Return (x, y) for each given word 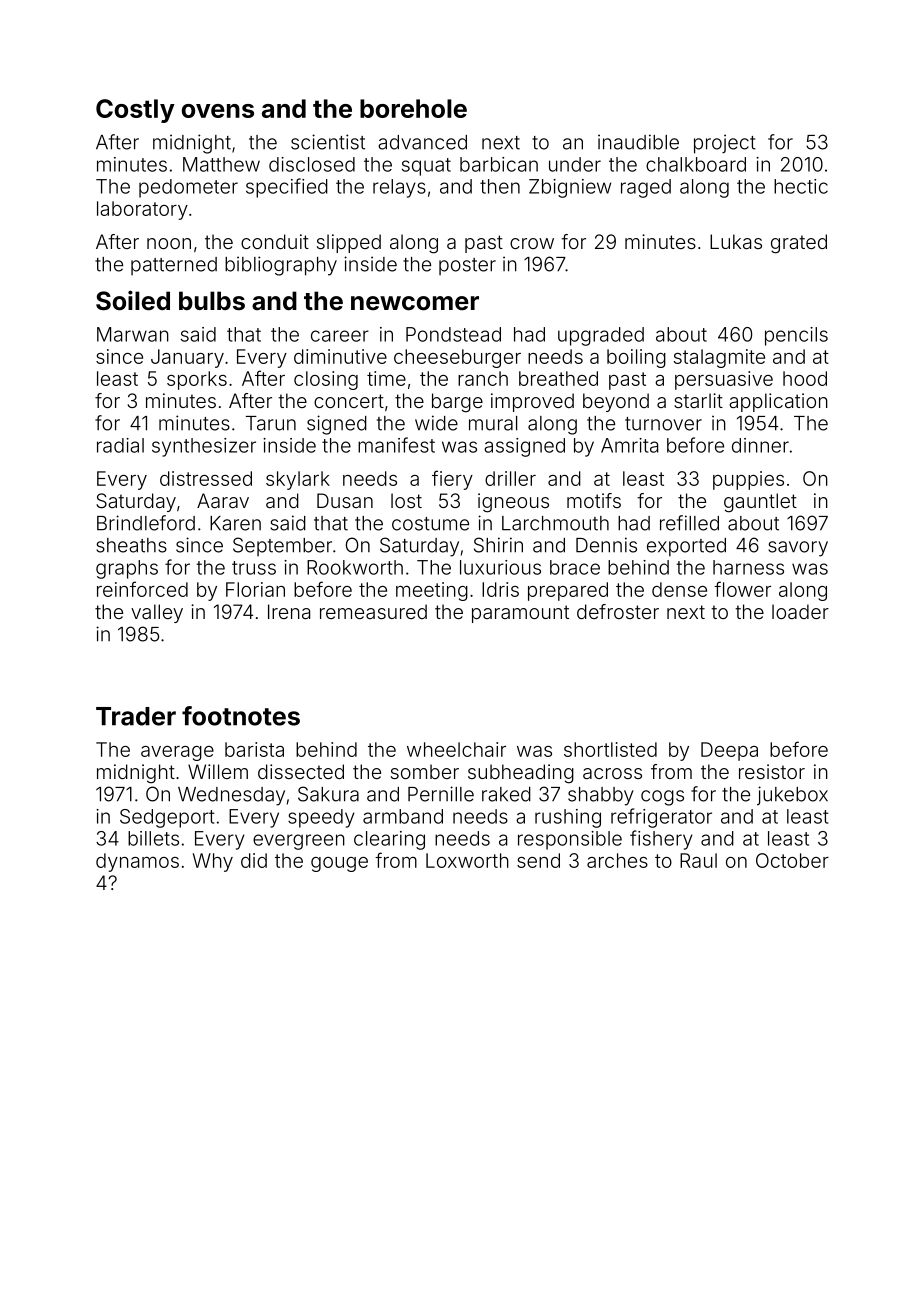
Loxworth (467, 860)
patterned (174, 266)
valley (157, 613)
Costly (135, 111)
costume (430, 524)
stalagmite (719, 358)
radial (120, 445)
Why (213, 862)
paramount (520, 614)
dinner (760, 445)
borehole (413, 108)
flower (742, 589)
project (725, 144)
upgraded (601, 336)
